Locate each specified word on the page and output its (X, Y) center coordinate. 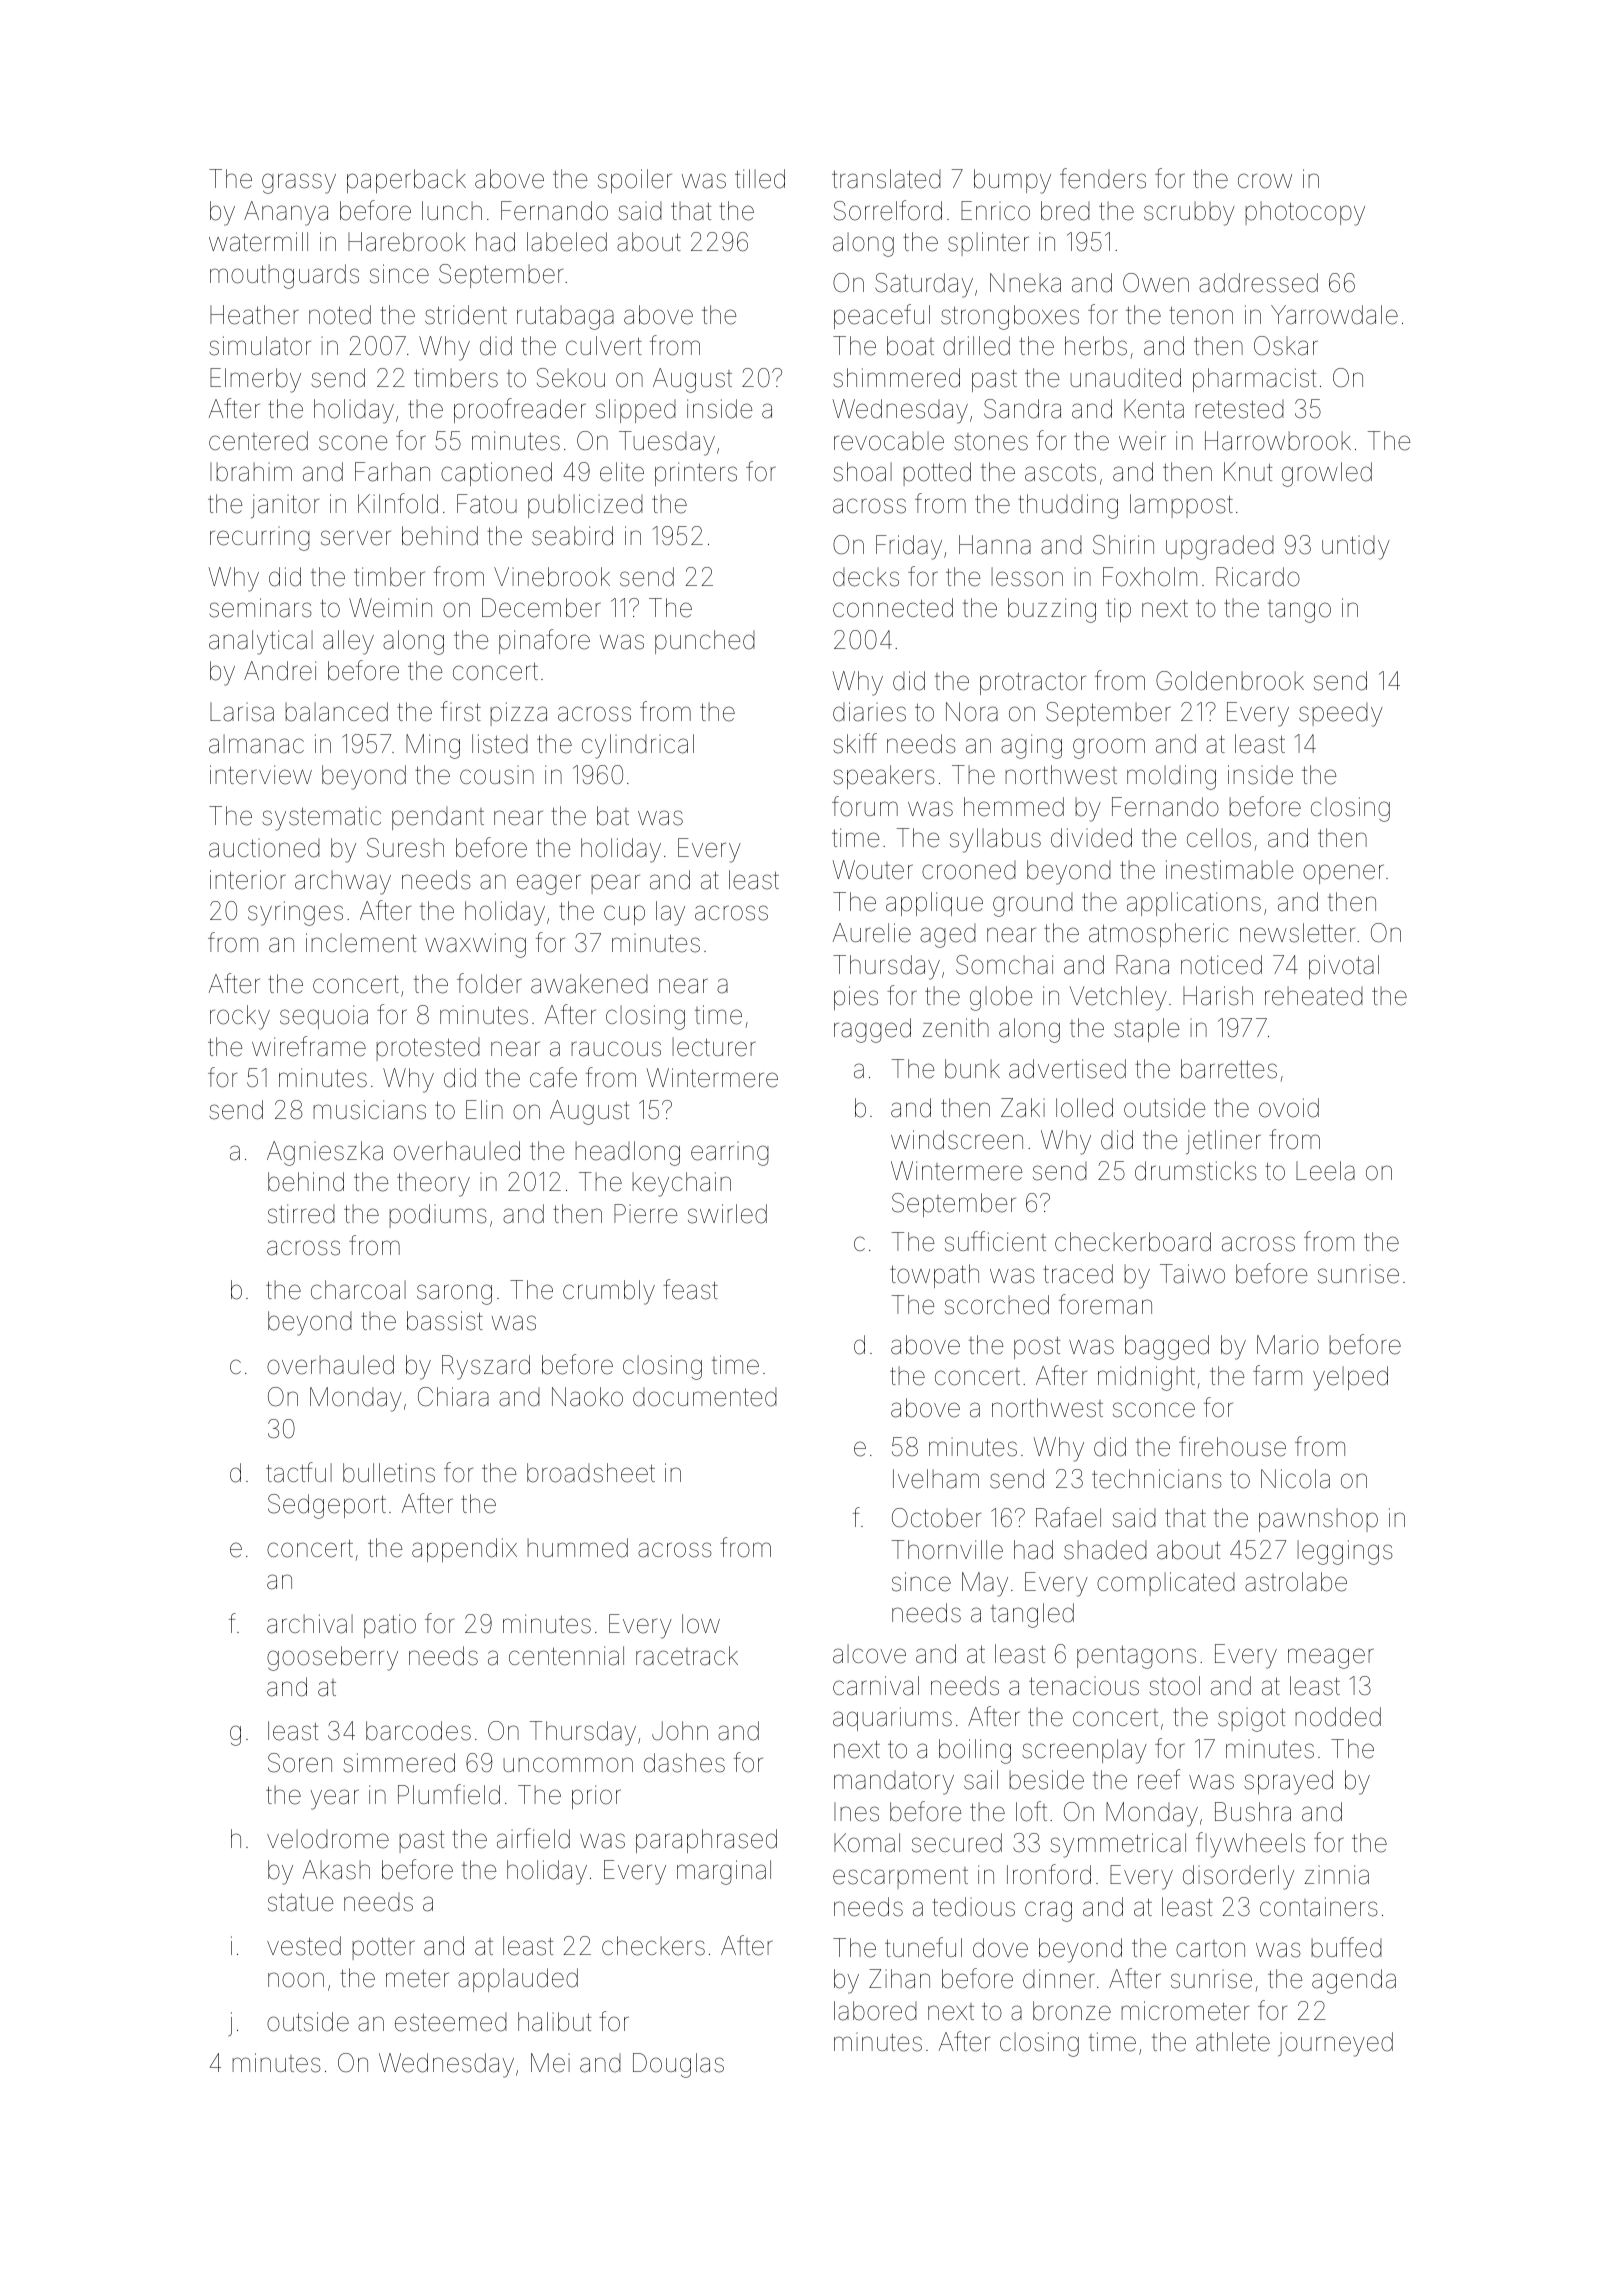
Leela (1325, 1171)
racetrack (687, 1656)
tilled (760, 179)
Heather (254, 315)
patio (390, 1626)
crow (1265, 181)
